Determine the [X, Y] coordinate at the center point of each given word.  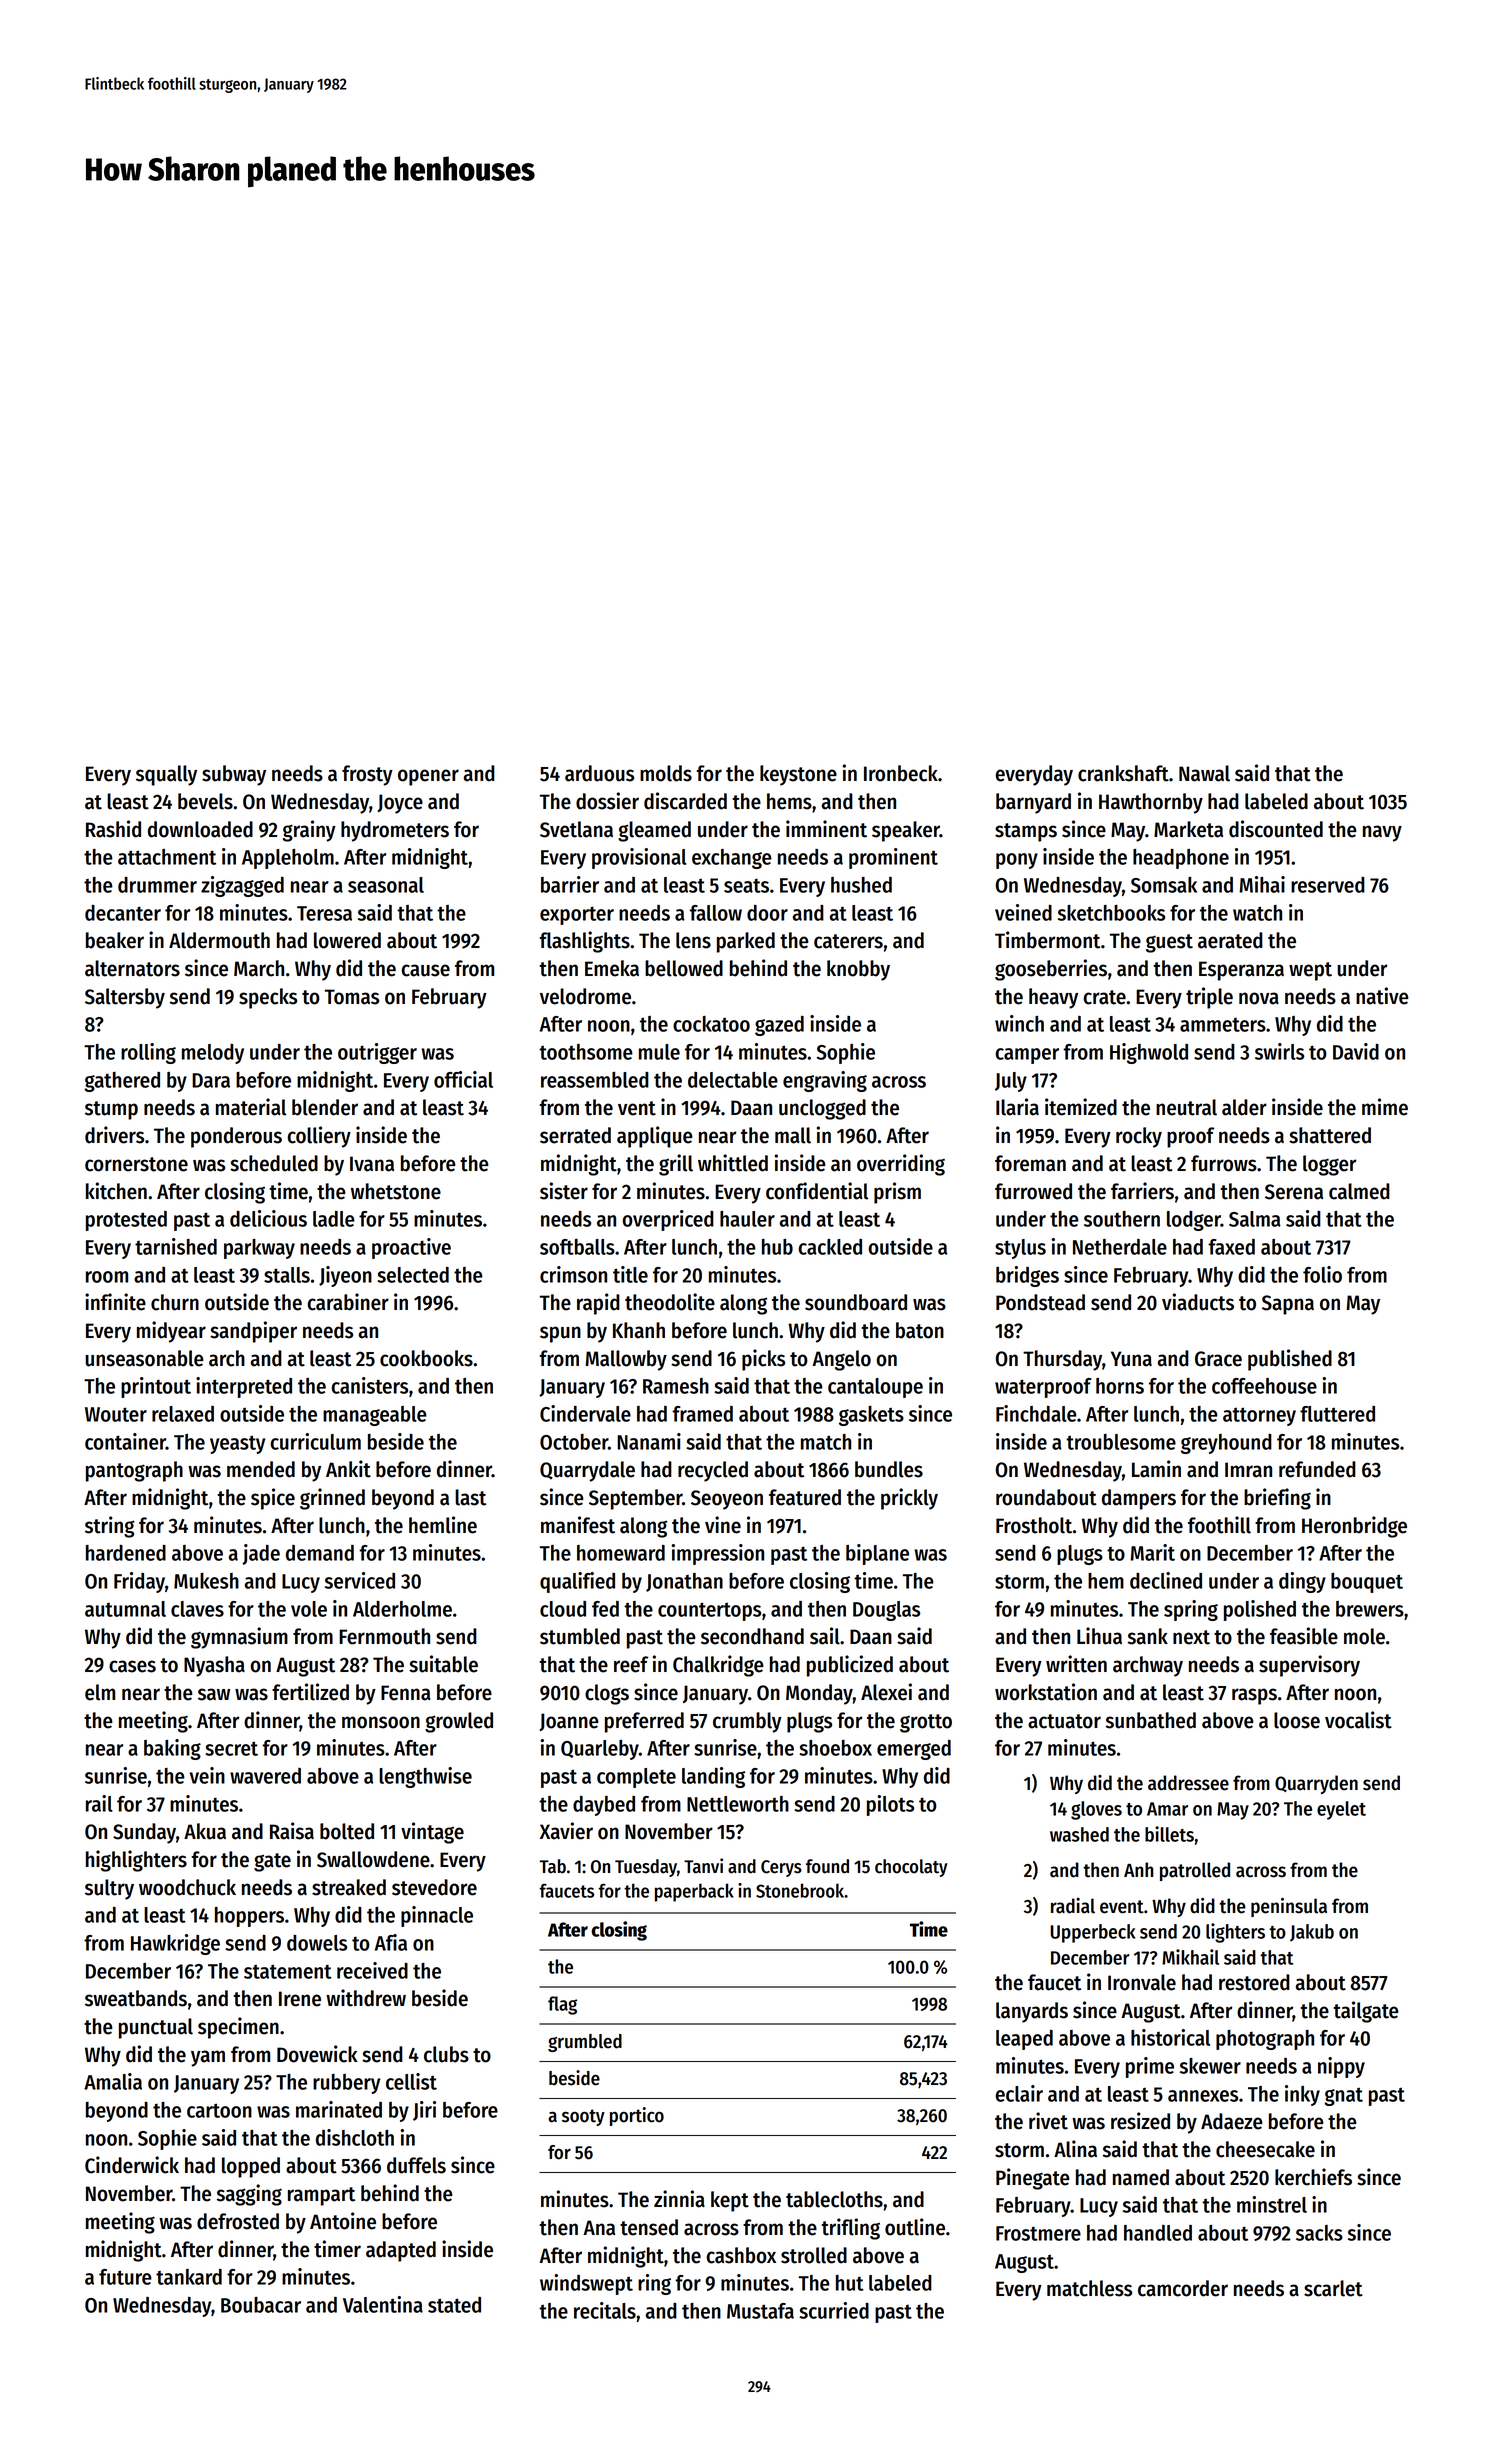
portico [637, 2116]
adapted [401, 2251]
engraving [825, 1081]
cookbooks [426, 1358]
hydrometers [395, 831]
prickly [909, 1499]
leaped [1024, 2040]
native [1382, 996]
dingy [1302, 1582]
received [372, 1970]
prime [1150, 2067]
